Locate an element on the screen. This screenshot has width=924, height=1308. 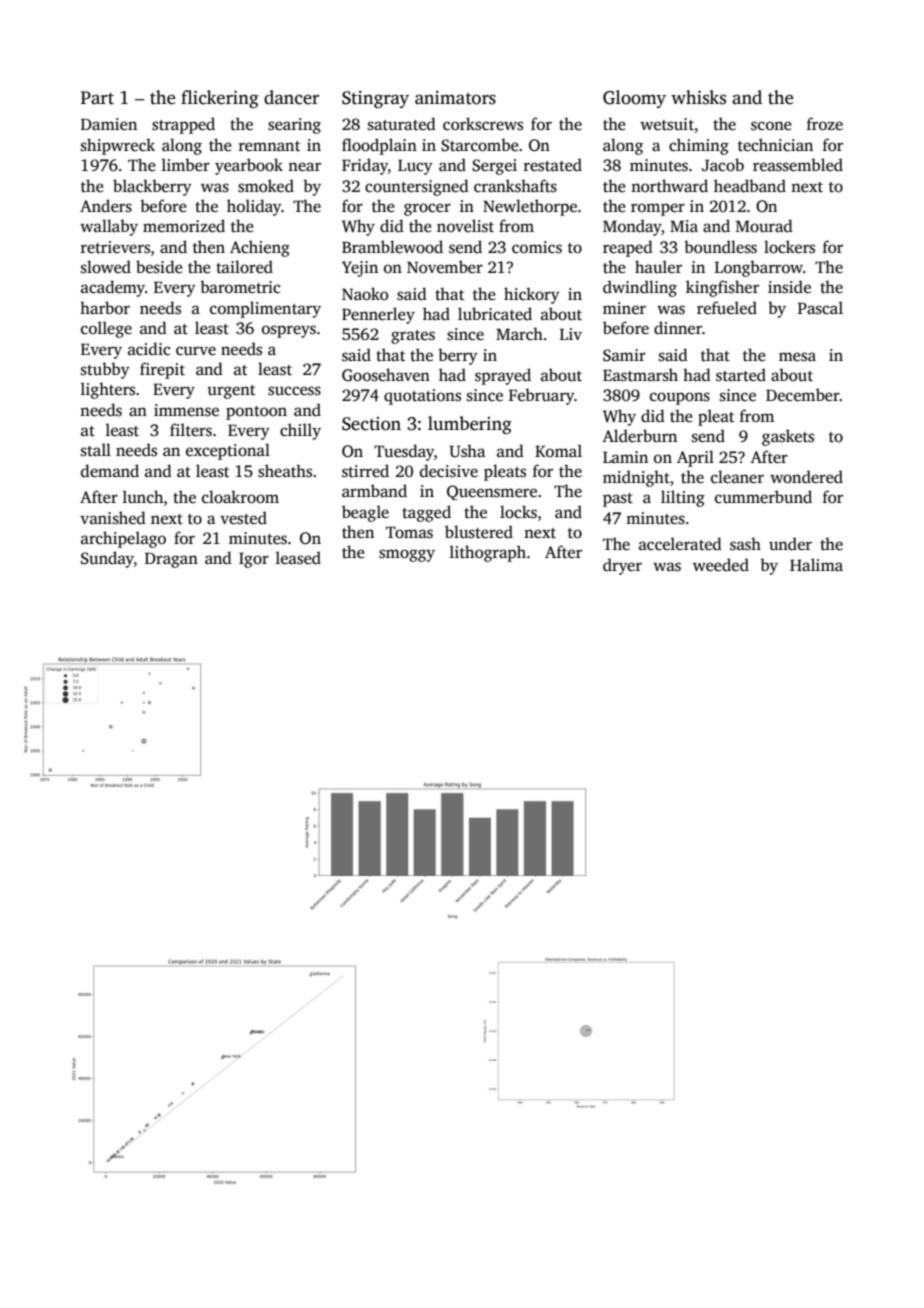
scone is located at coordinates (771, 126).
